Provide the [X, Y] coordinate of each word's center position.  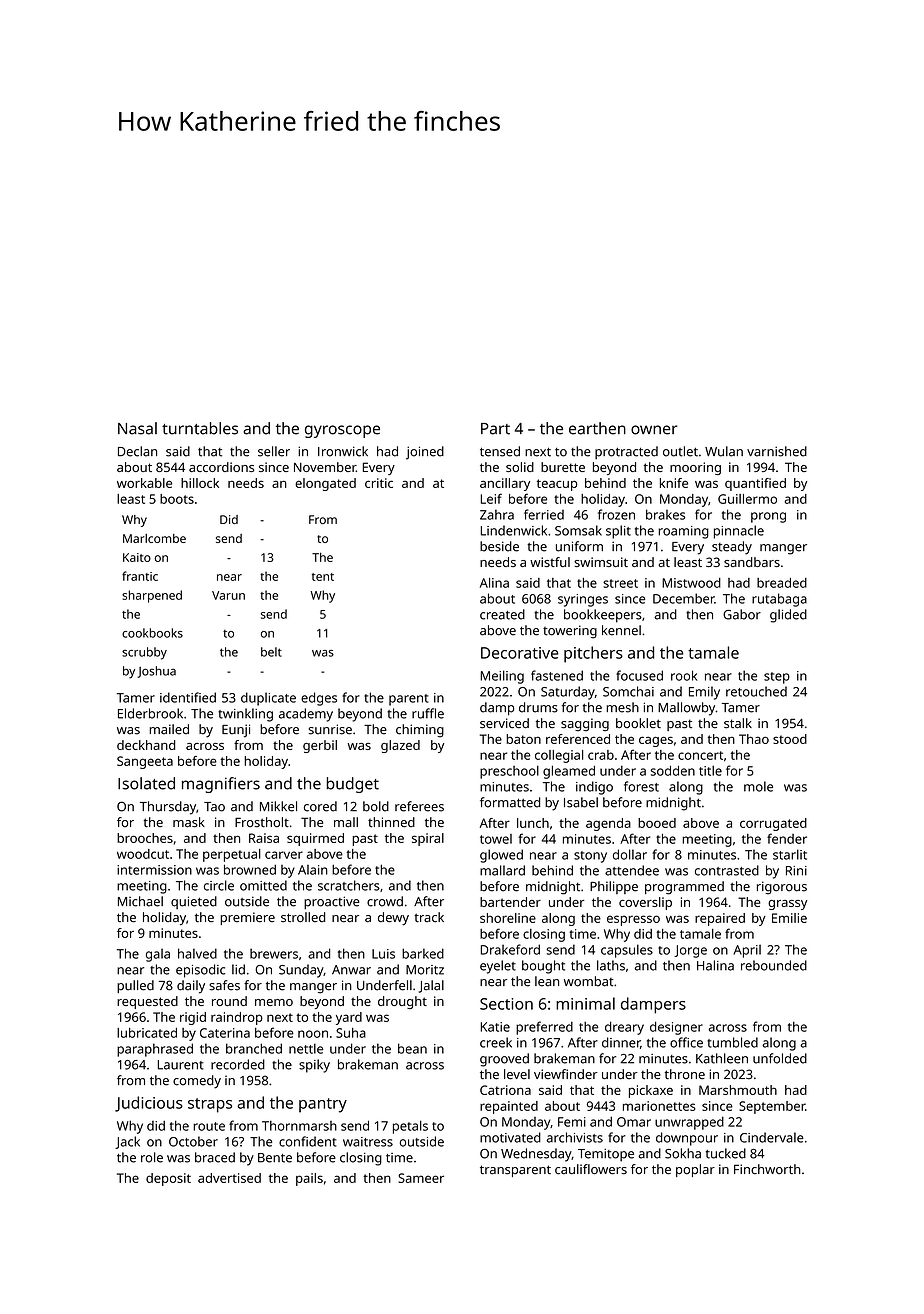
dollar [630, 854]
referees [419, 806]
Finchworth [767, 1169]
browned [250, 869]
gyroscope [342, 431]
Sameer [421, 1178]
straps [210, 1105]
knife [674, 483]
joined [425, 453]
